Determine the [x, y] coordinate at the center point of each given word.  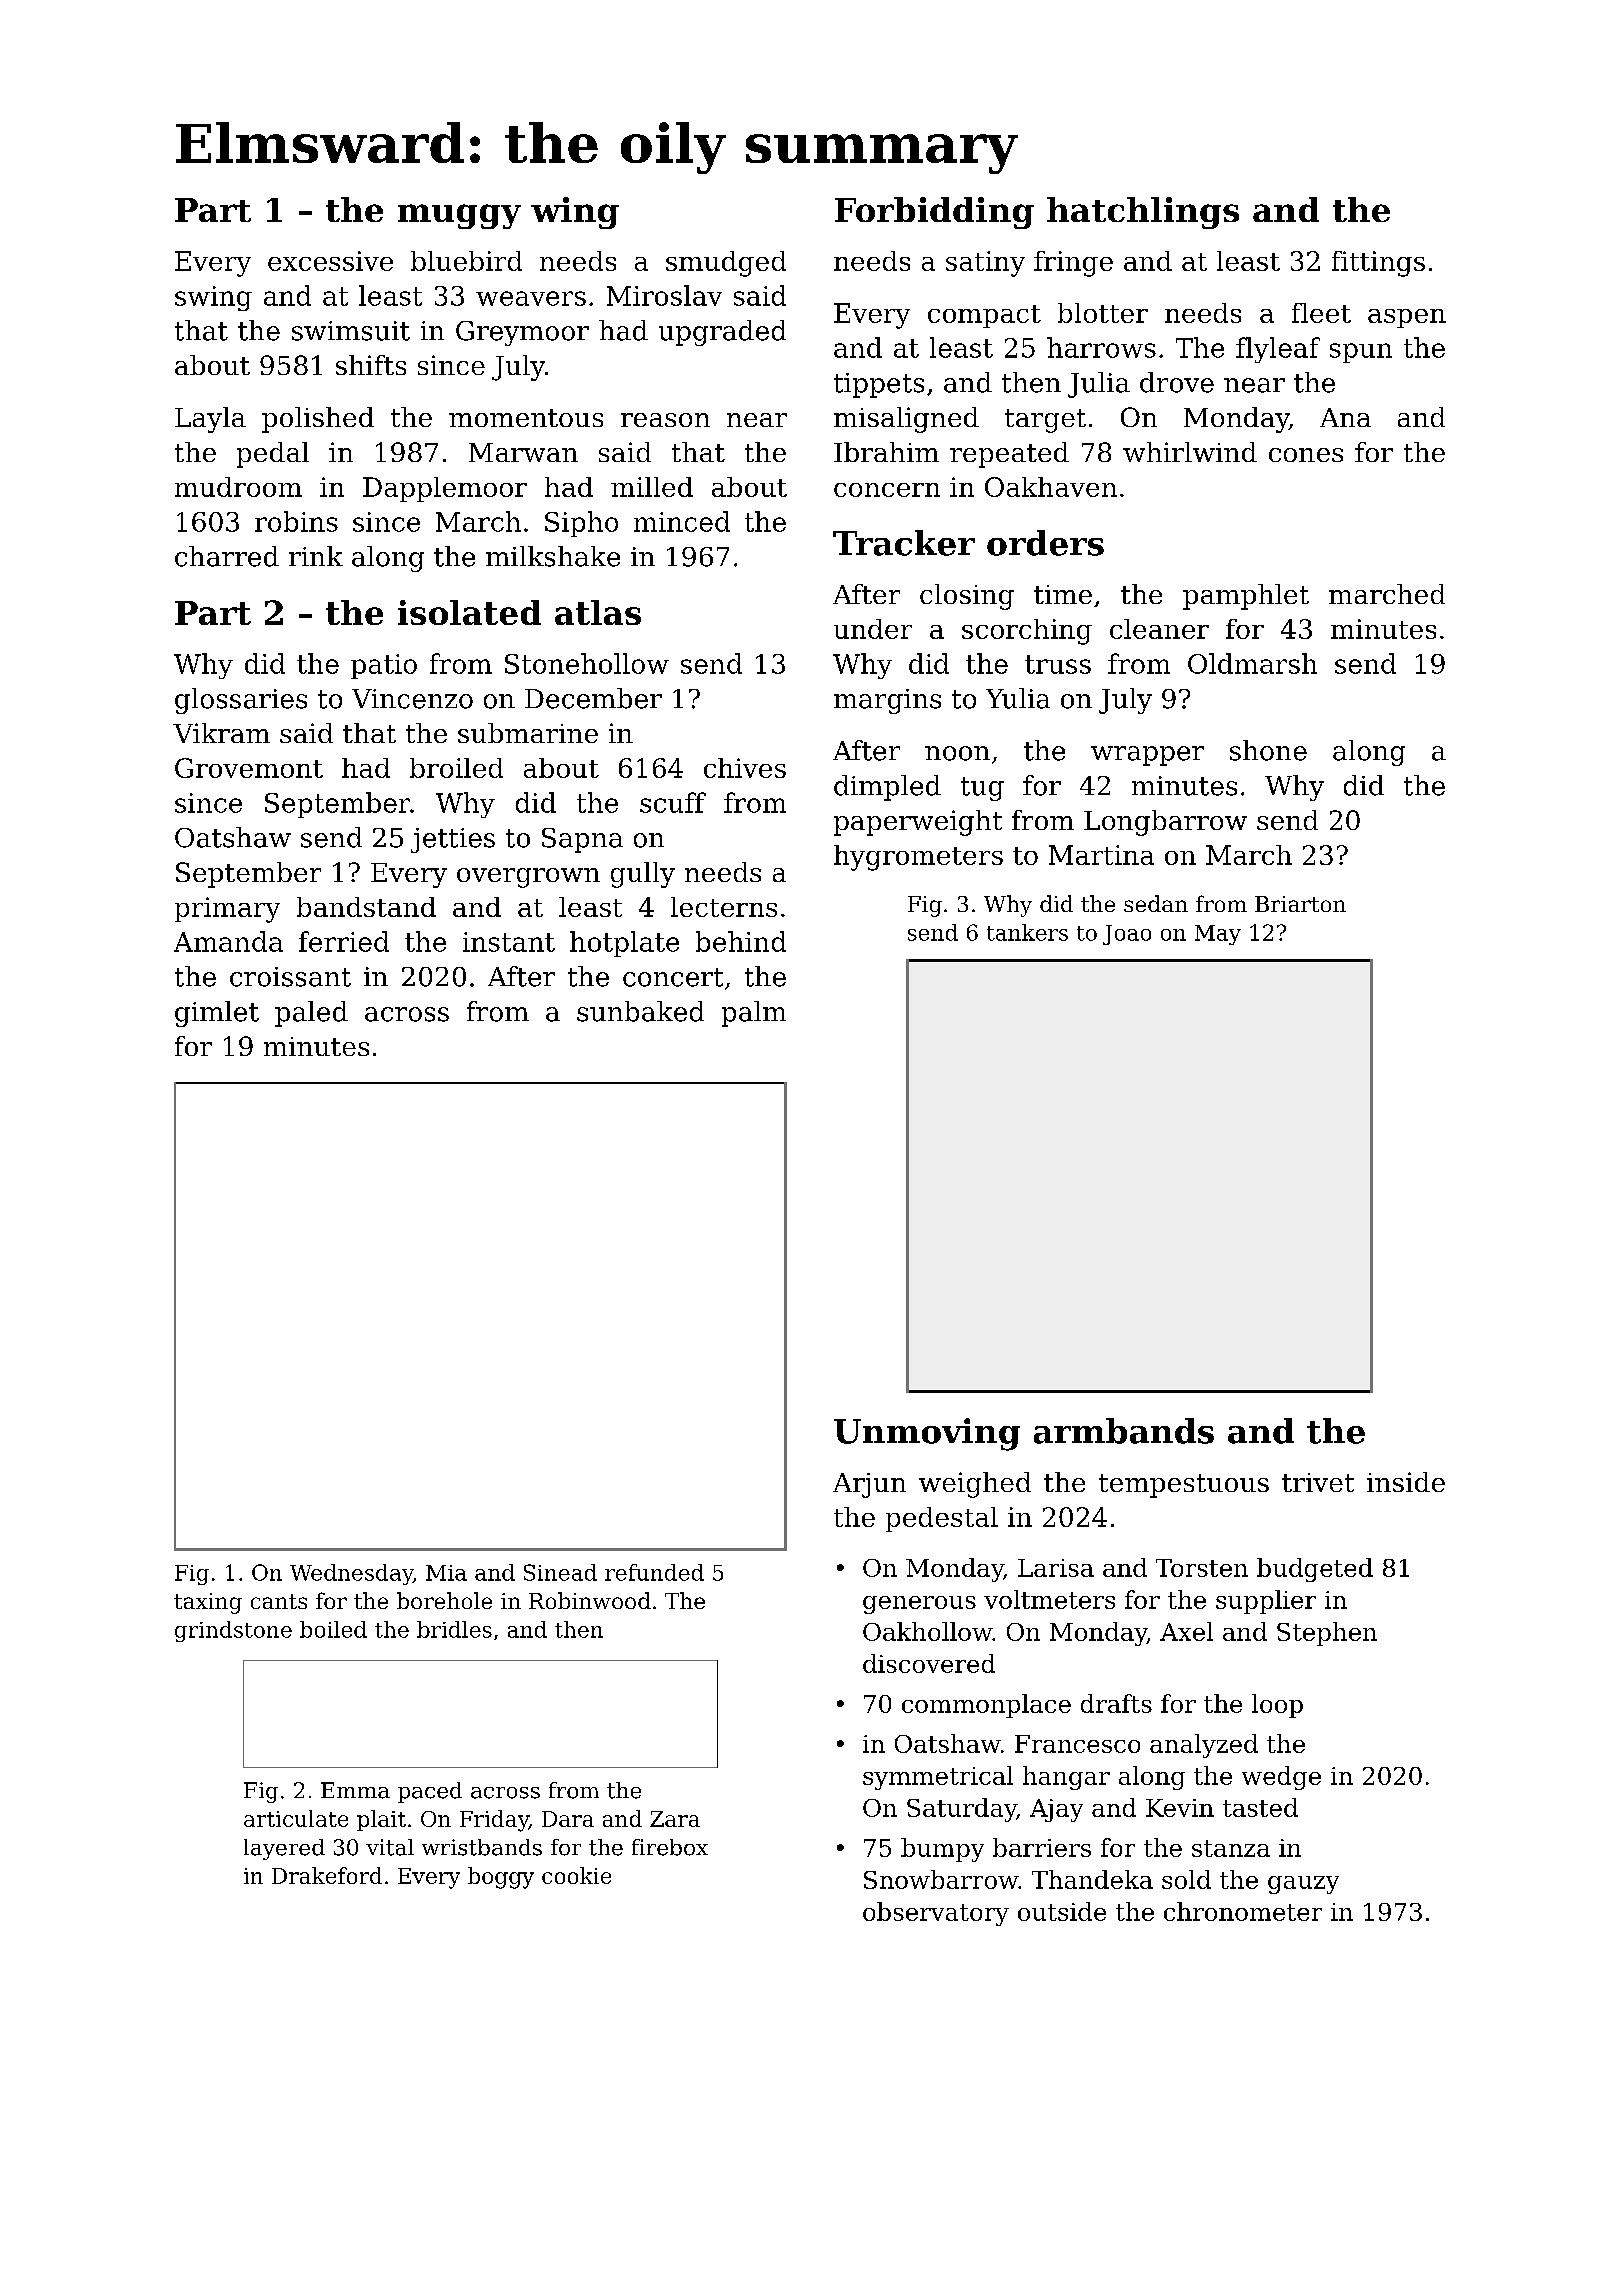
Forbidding [934, 213]
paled [311, 1014]
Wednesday [351, 1574]
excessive [330, 261]
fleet [1321, 313]
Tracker [904, 543]
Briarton [1300, 904]
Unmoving [927, 1434]
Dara [568, 1819]
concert [673, 977]
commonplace [986, 1706]
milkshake [553, 556]
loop [1277, 1706]
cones [1306, 455]
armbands [1124, 1431]
